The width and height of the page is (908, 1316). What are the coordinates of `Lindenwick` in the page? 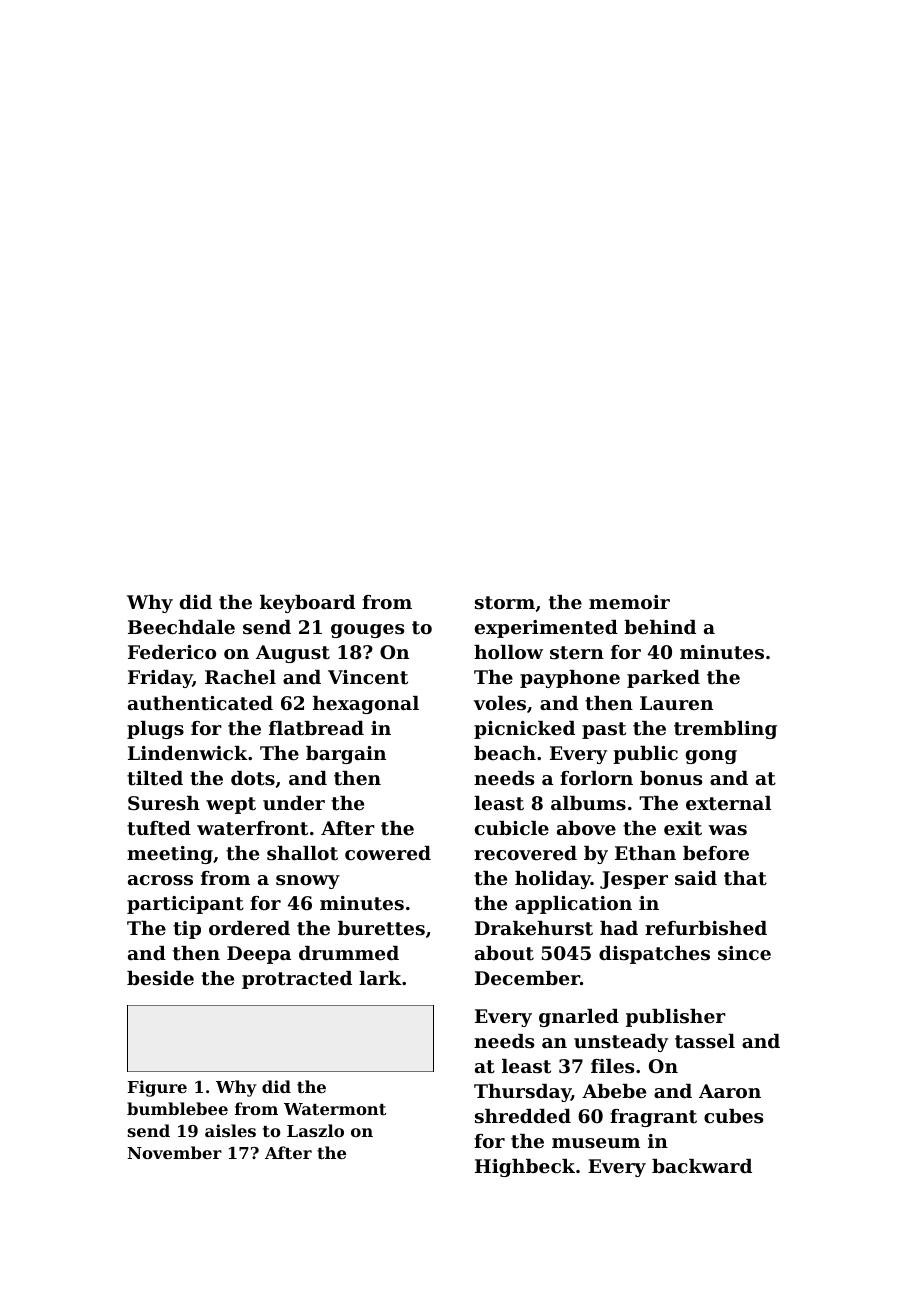 It's located at (188, 753).
